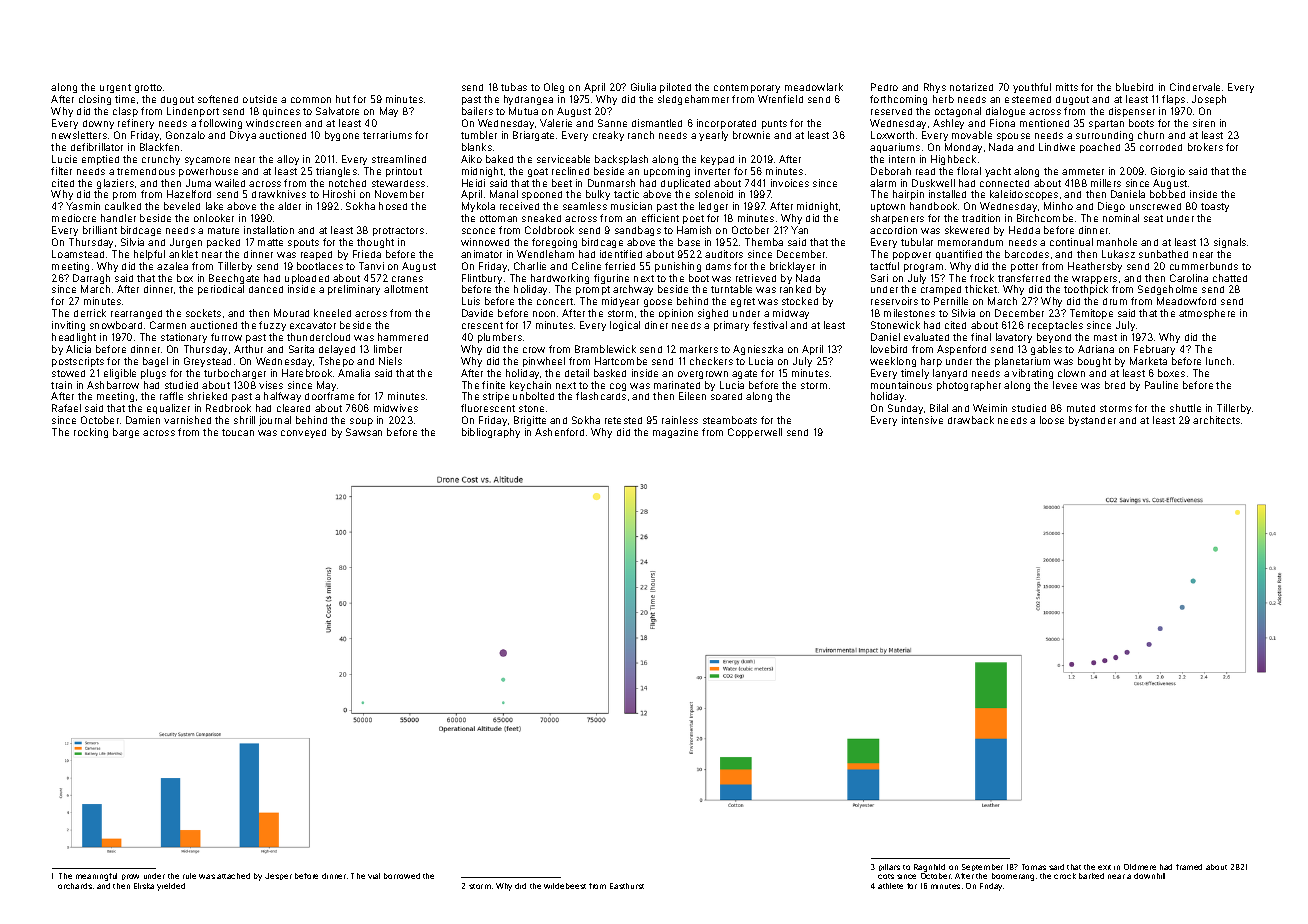 The width and height of the screenshot is (1308, 924). Describe the element at coordinates (895, 148) in the screenshot. I see `aquariums` at that location.
